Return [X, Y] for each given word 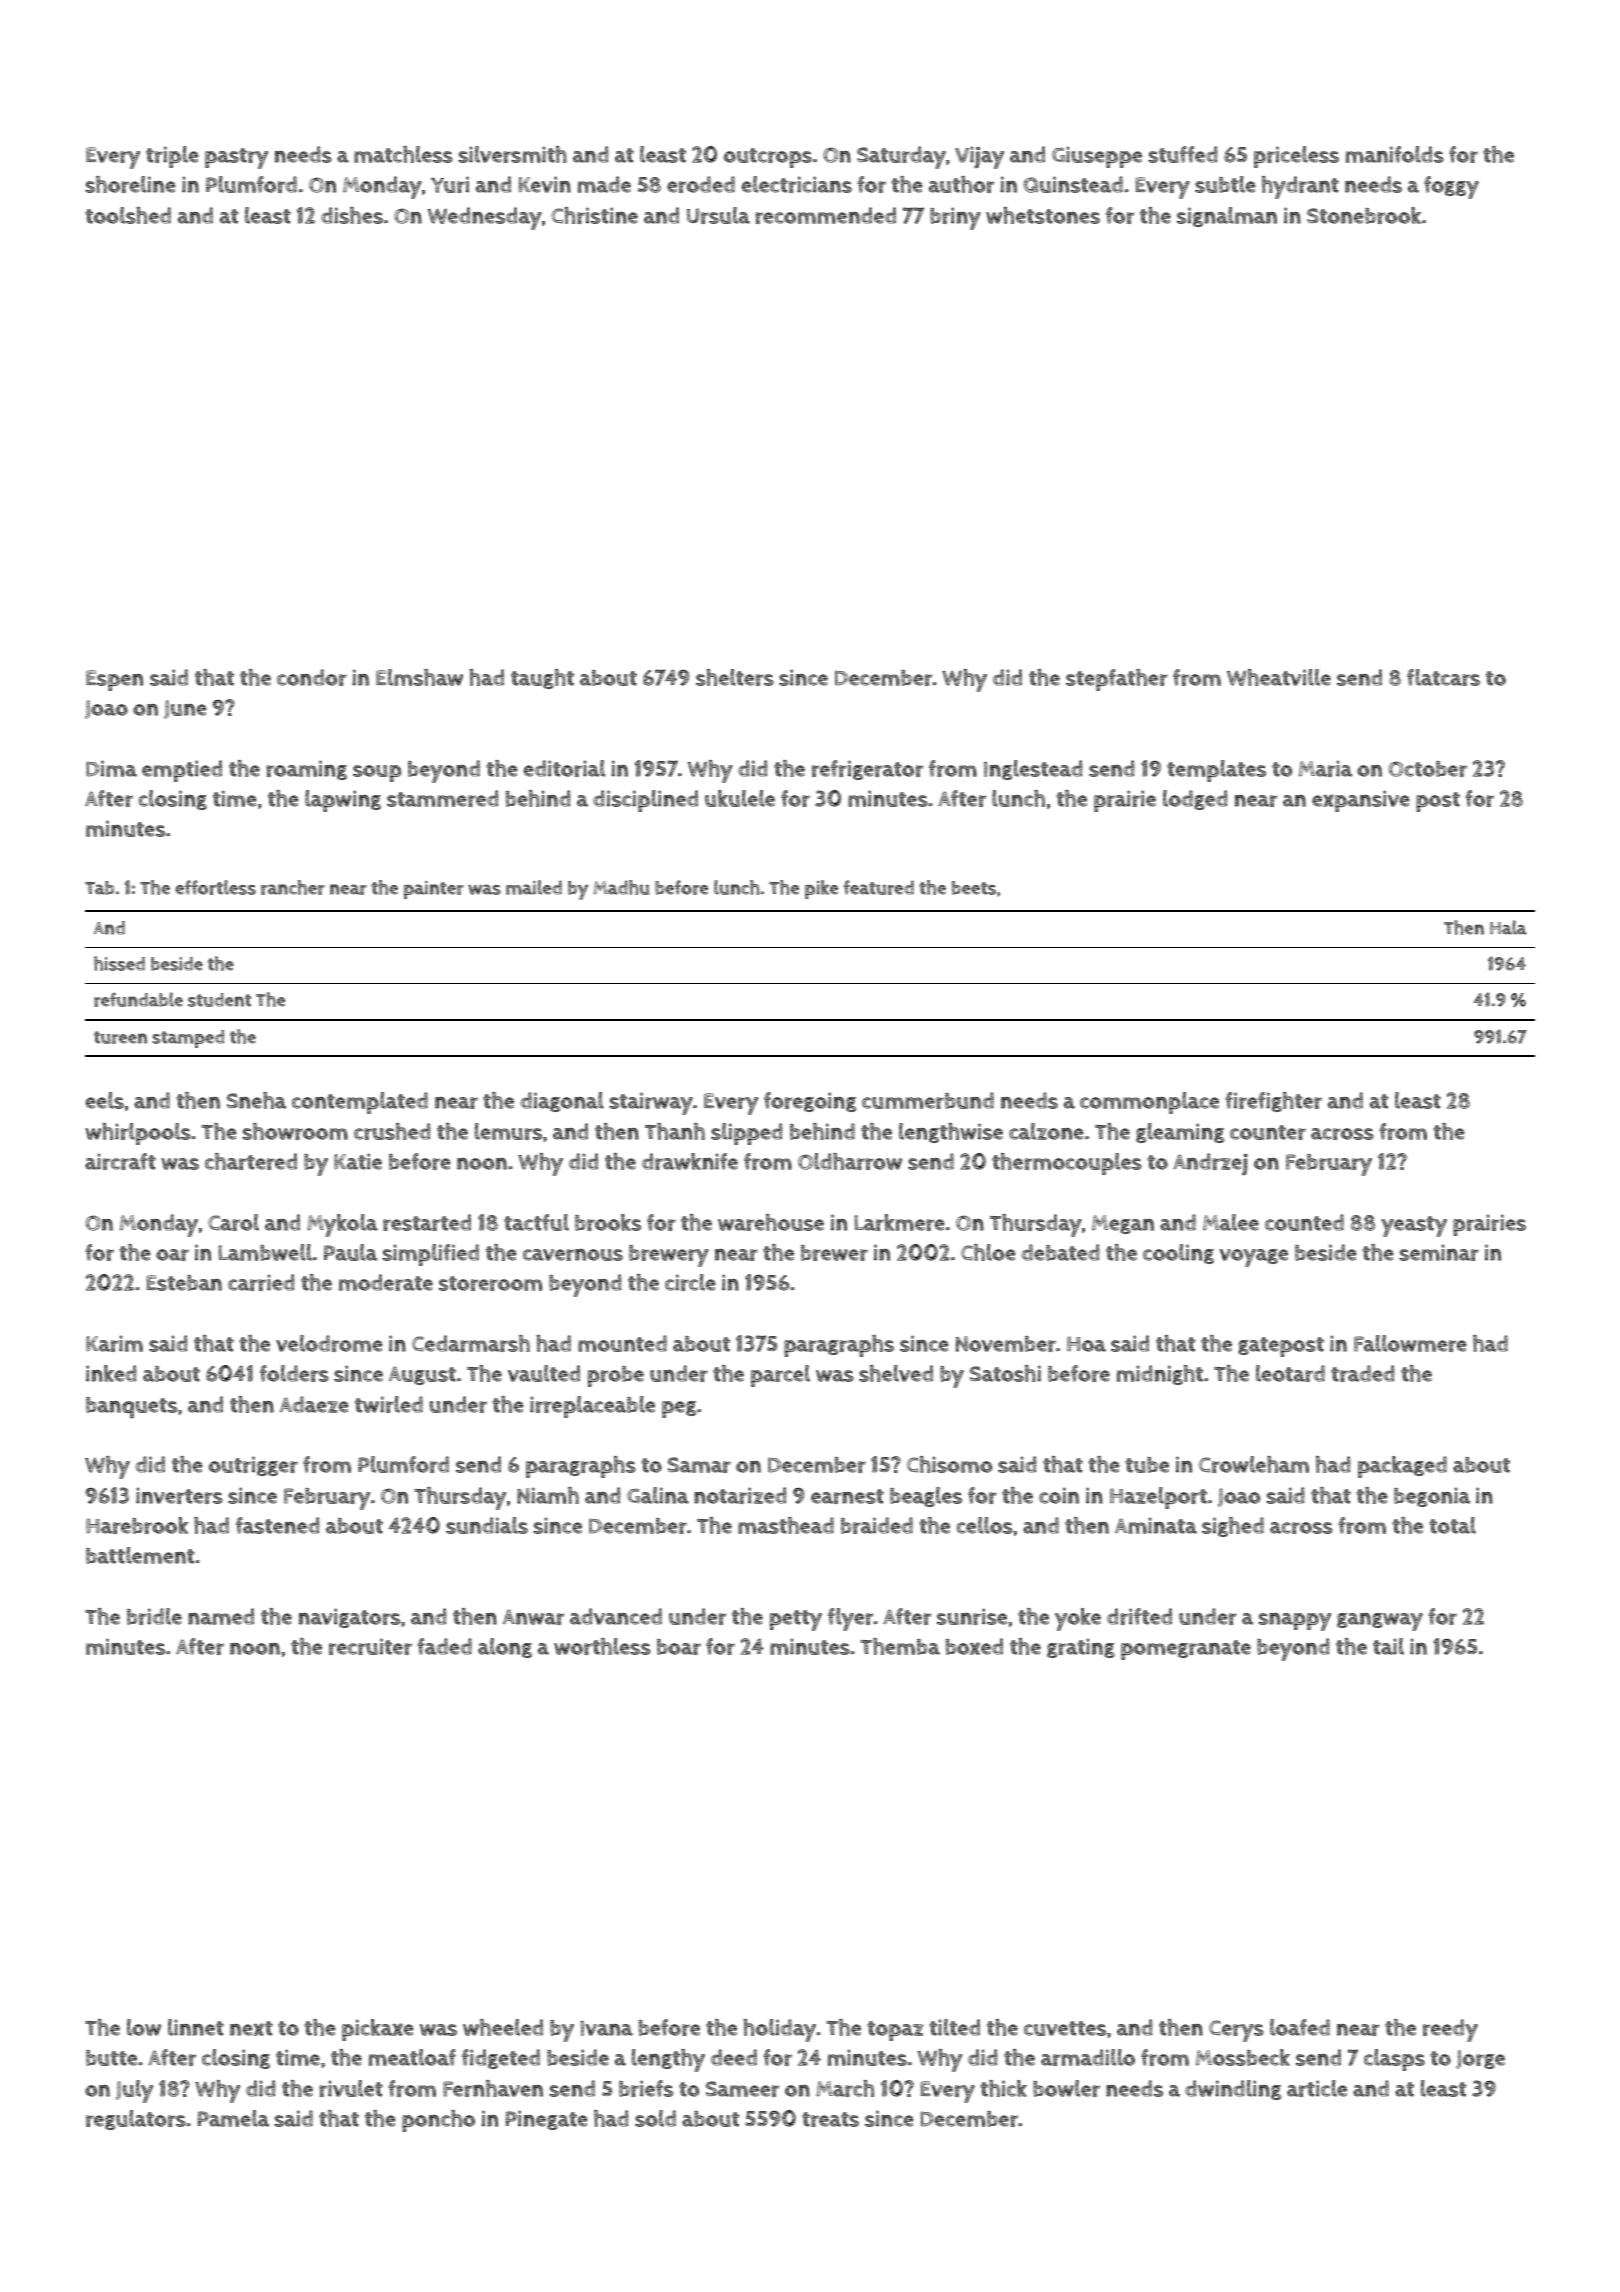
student [219, 1000]
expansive [1361, 801]
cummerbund [928, 1100]
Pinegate [547, 2120]
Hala [1508, 927]
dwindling [1233, 2090]
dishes [352, 215]
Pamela [234, 2118]
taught [542, 679]
